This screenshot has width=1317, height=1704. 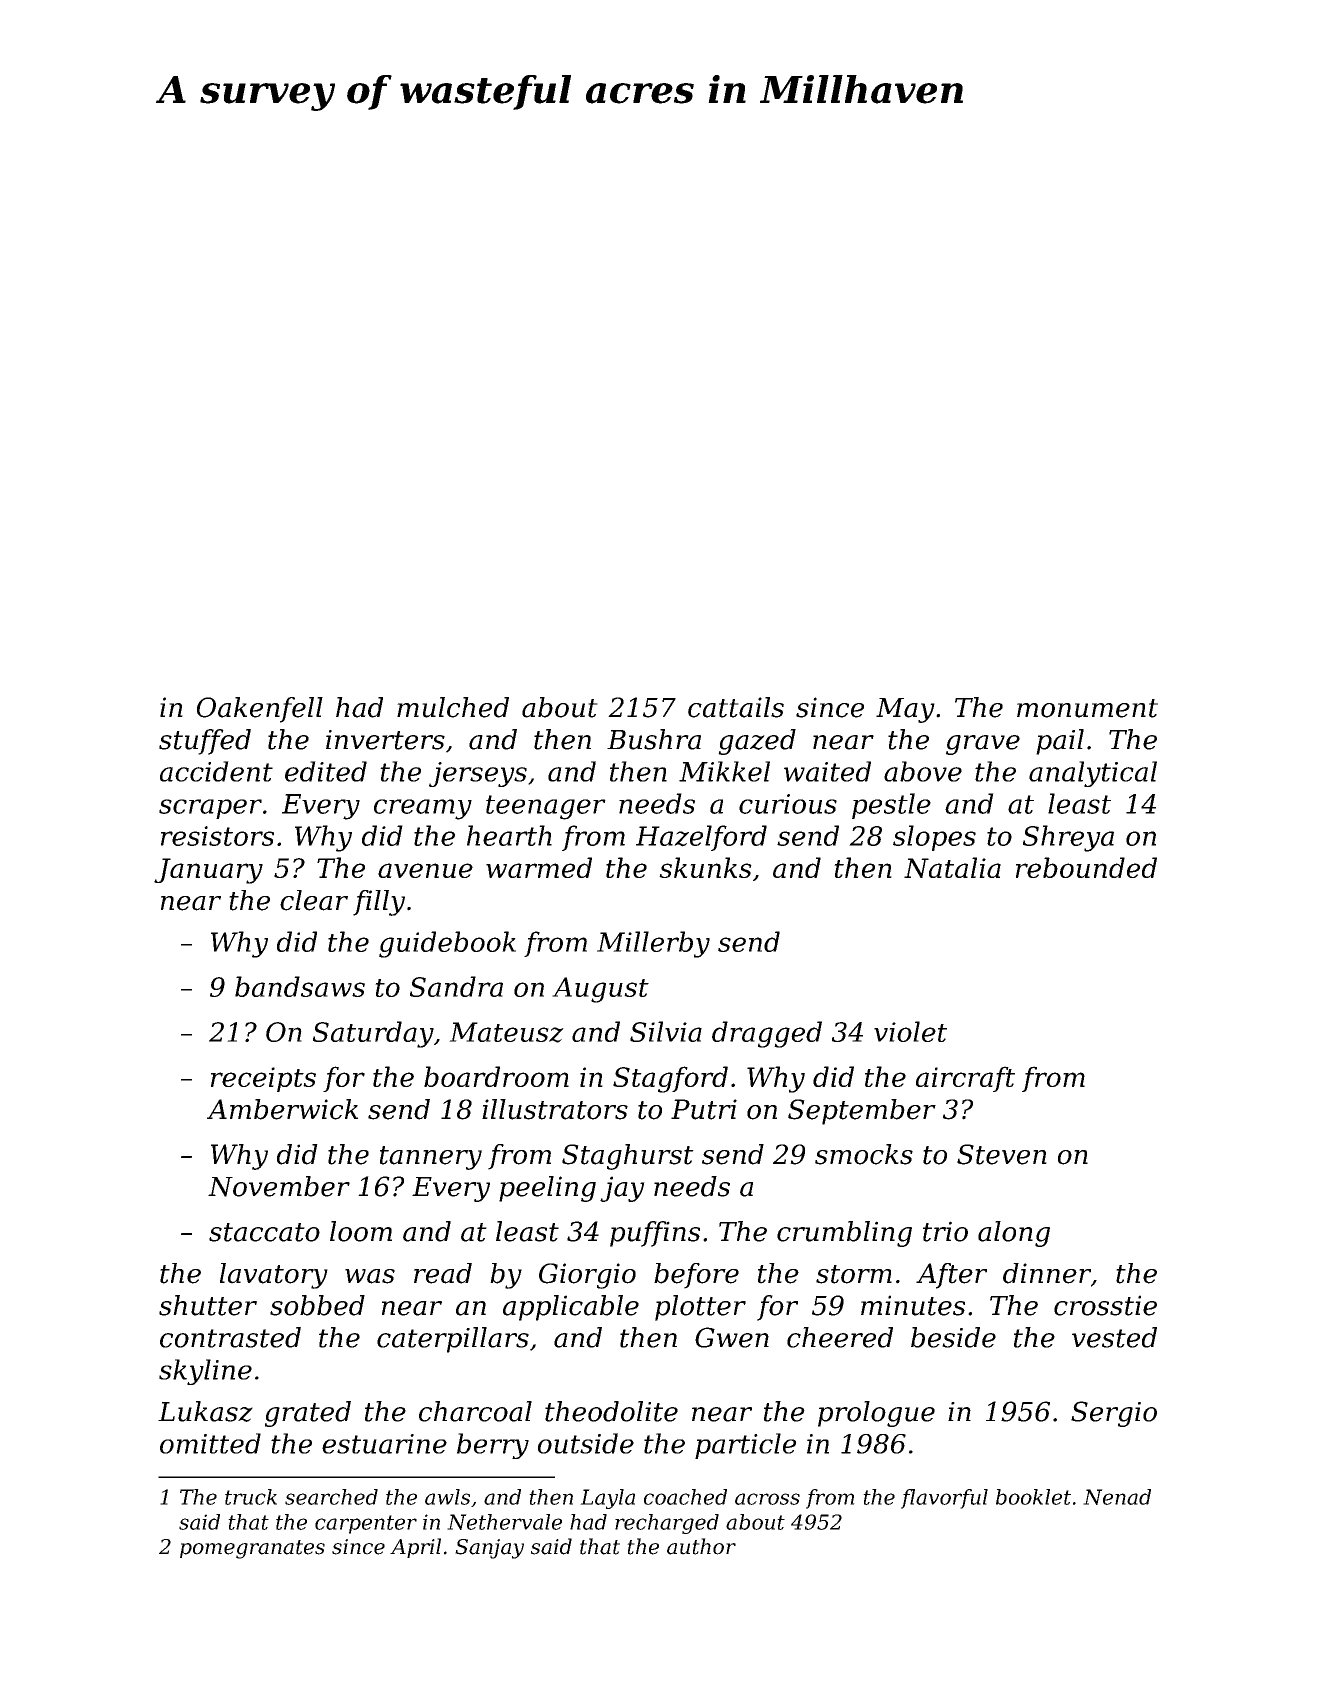 I want to click on violet, so click(x=910, y=1031).
